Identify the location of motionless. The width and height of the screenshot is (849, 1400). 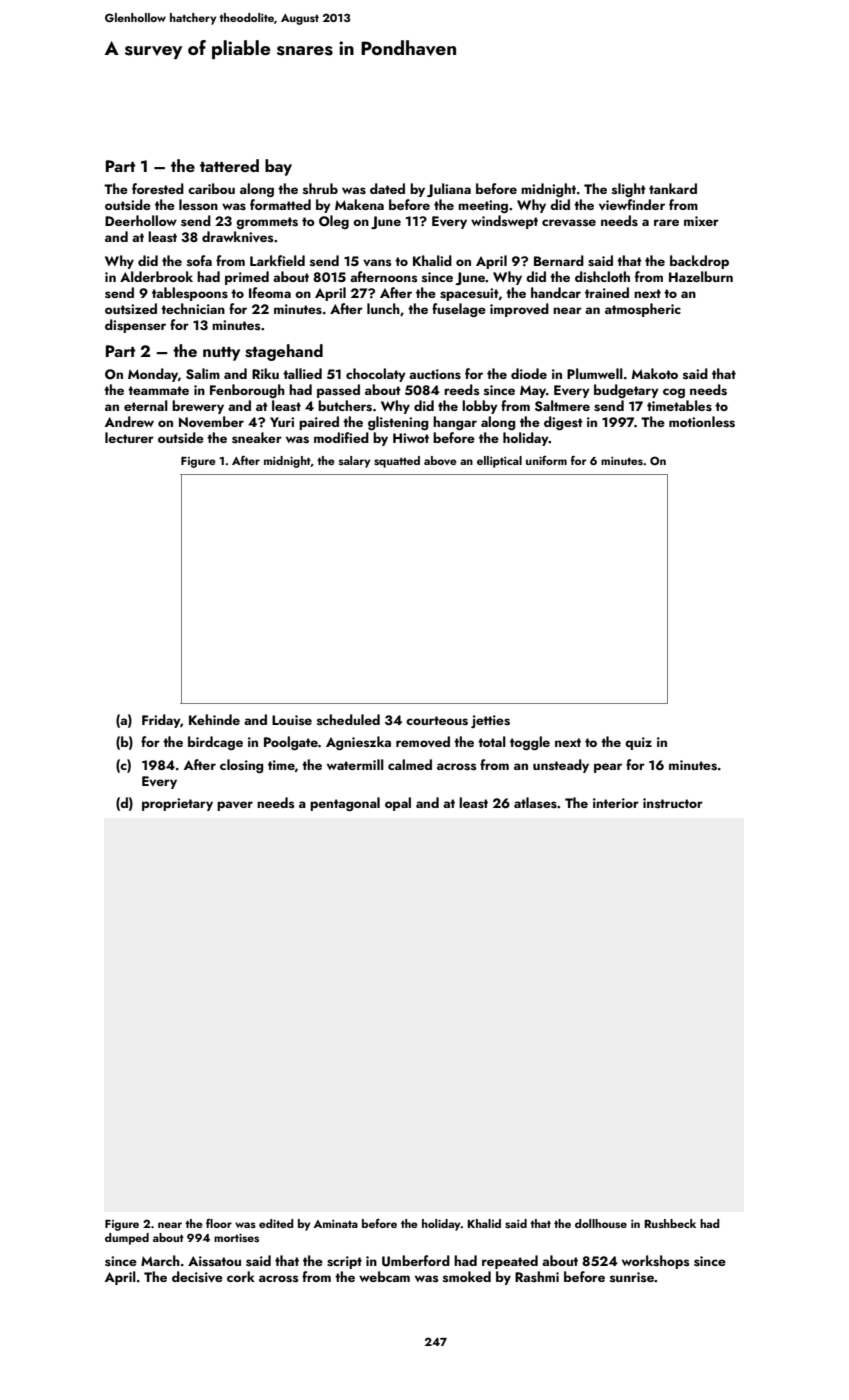
(702, 422).
